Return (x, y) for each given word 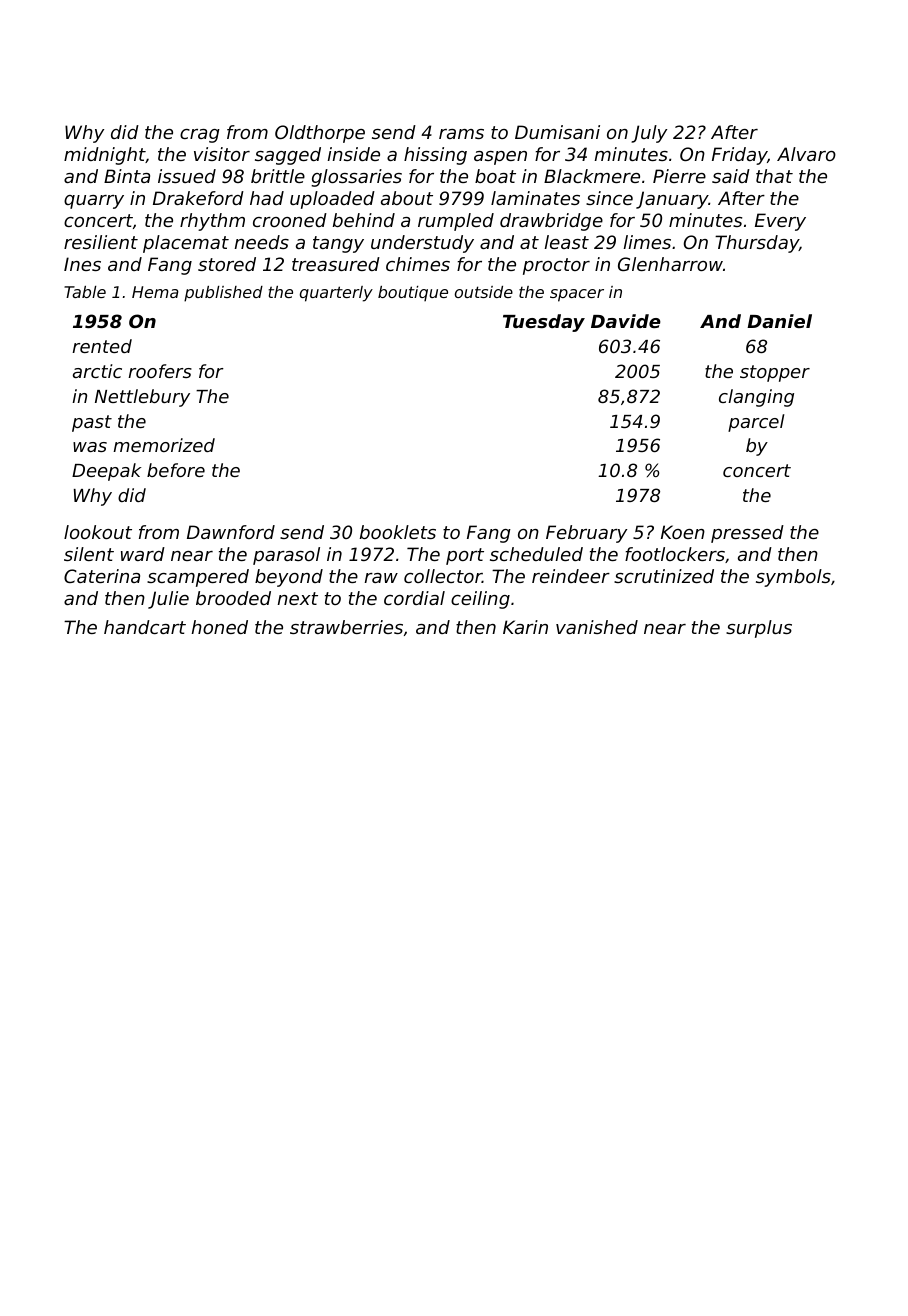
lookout (98, 532)
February (586, 534)
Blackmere (592, 176)
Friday (739, 156)
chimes (418, 264)
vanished (597, 627)
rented (102, 346)
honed (220, 627)
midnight (105, 156)
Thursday (757, 244)
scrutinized (664, 576)
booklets (398, 532)
